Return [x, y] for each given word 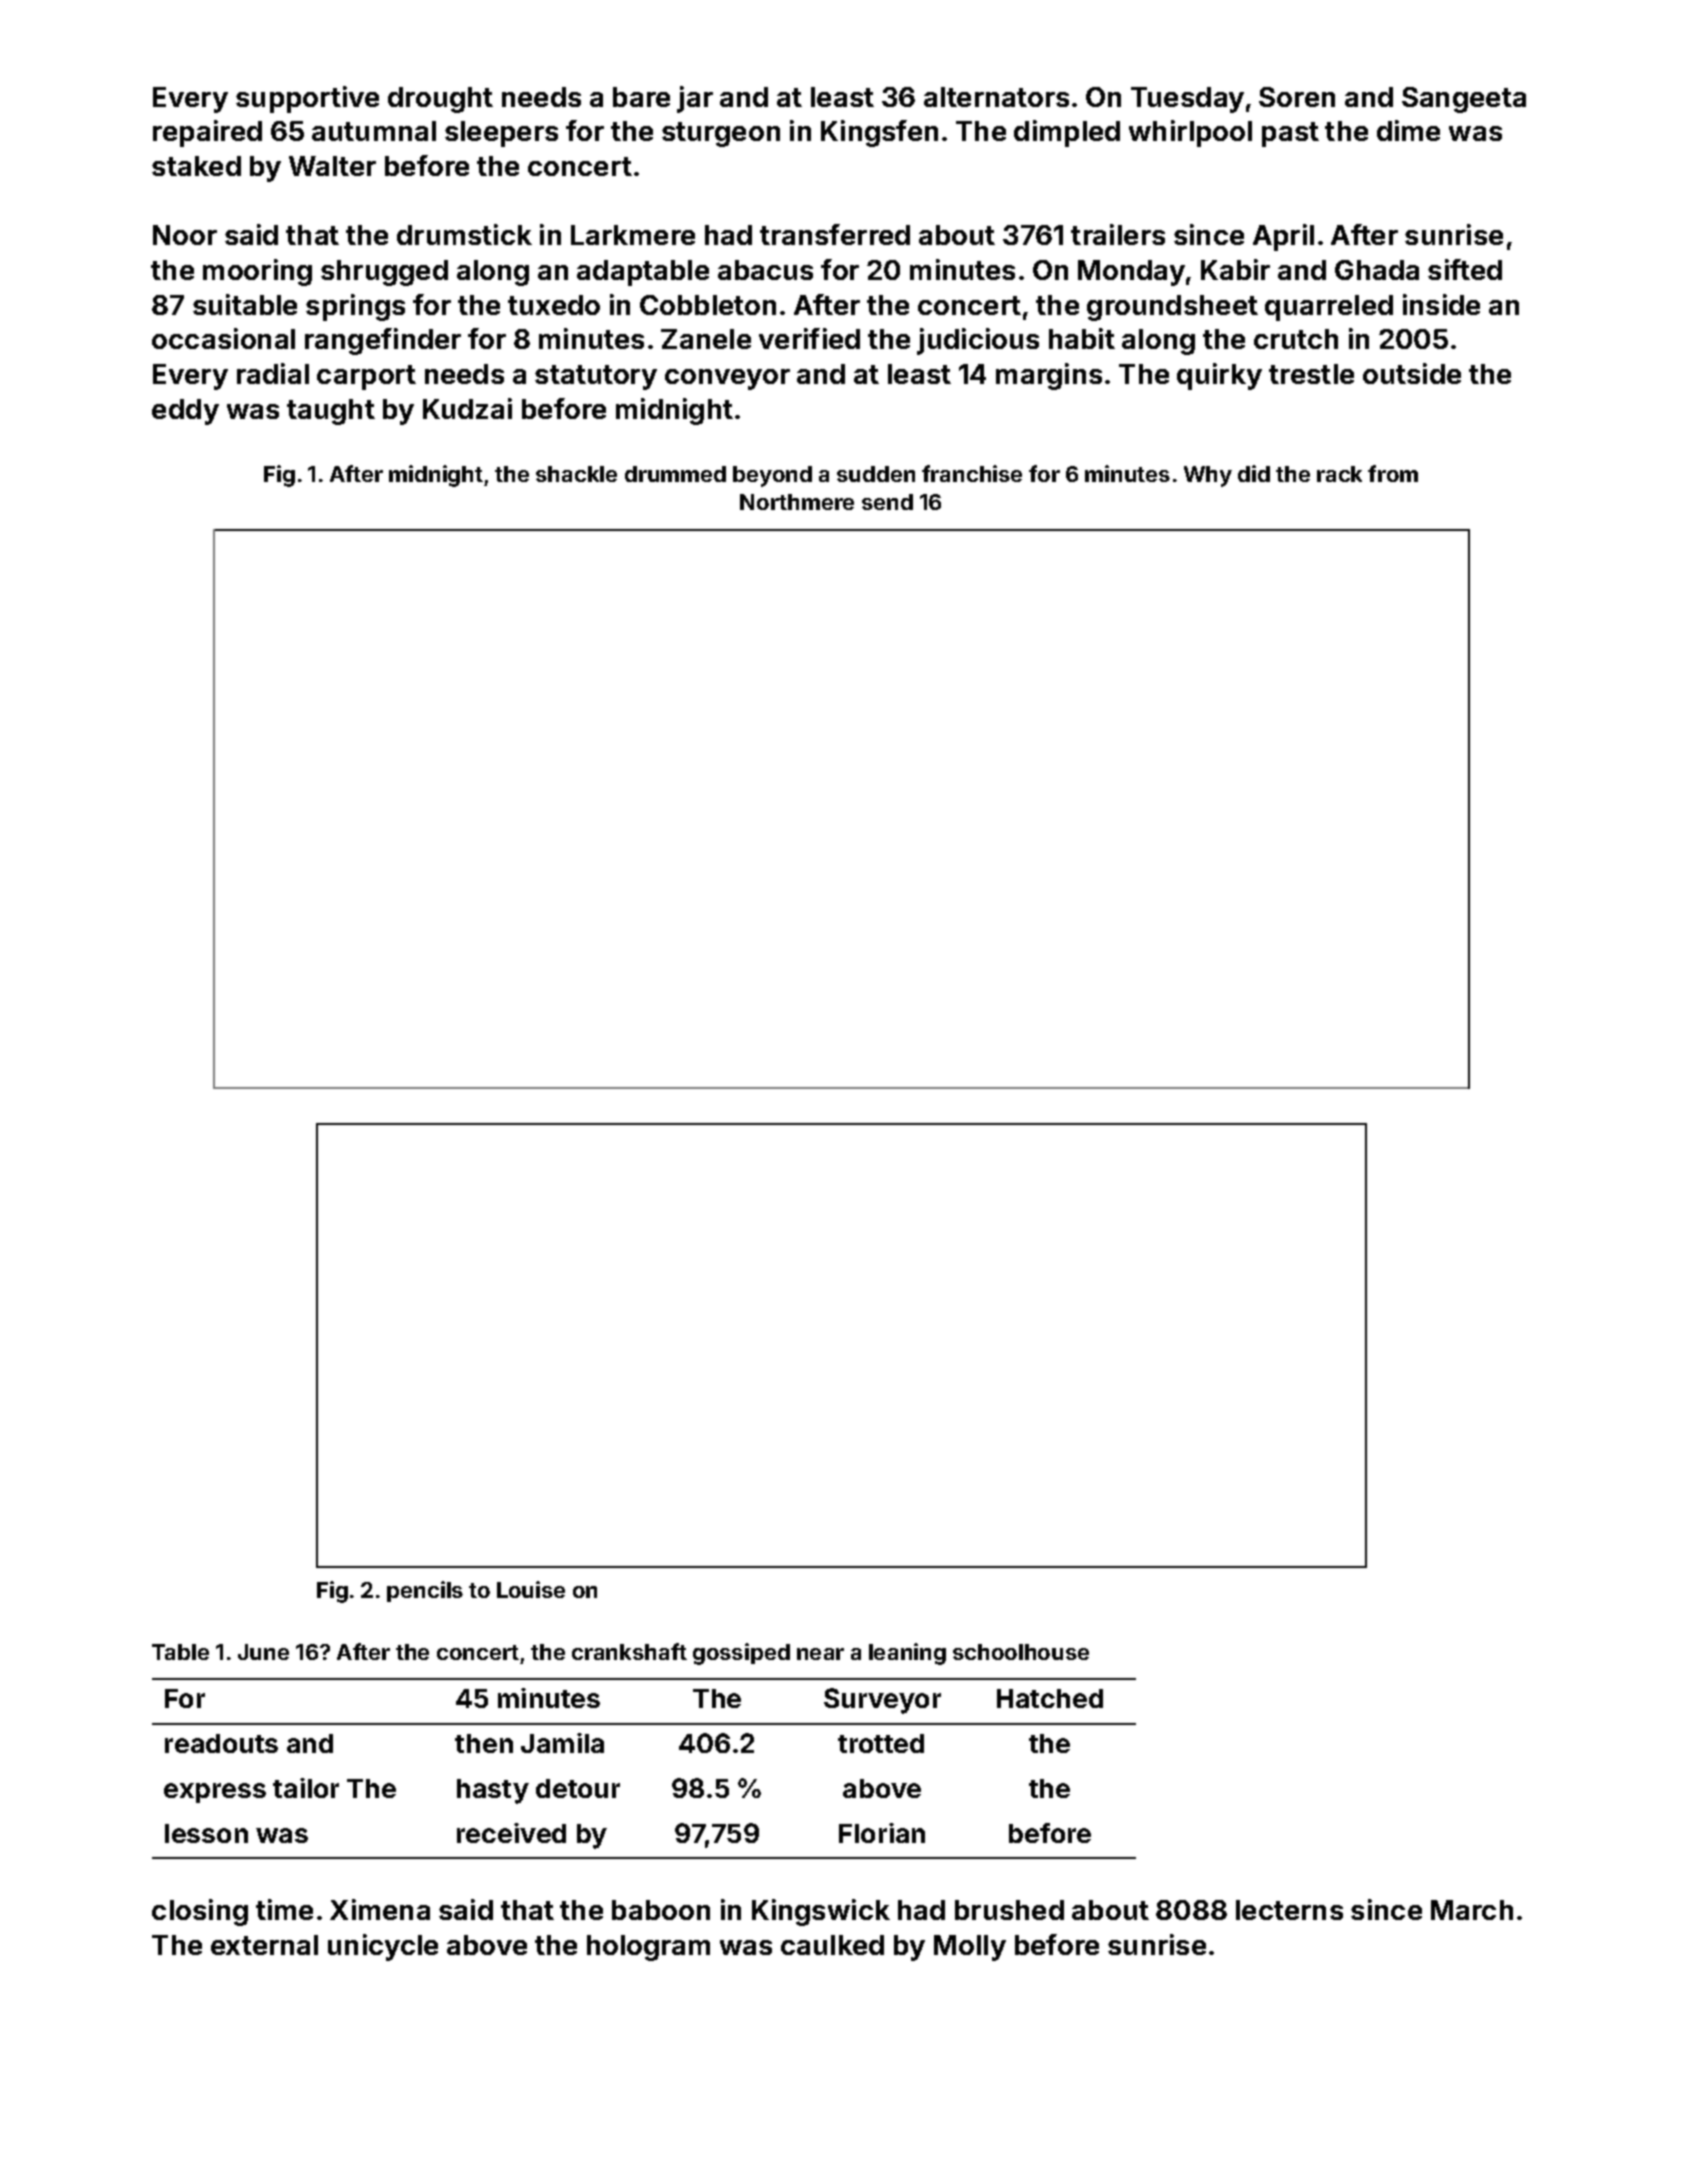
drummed [675, 474]
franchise [972, 473]
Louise [531, 1589]
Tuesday [1187, 100]
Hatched [1050, 1698]
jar [695, 99]
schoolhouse [1021, 1652]
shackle [576, 474]
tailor [306, 1788]
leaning [907, 1654]
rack [1339, 474]
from [1393, 473]
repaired [207, 133]
